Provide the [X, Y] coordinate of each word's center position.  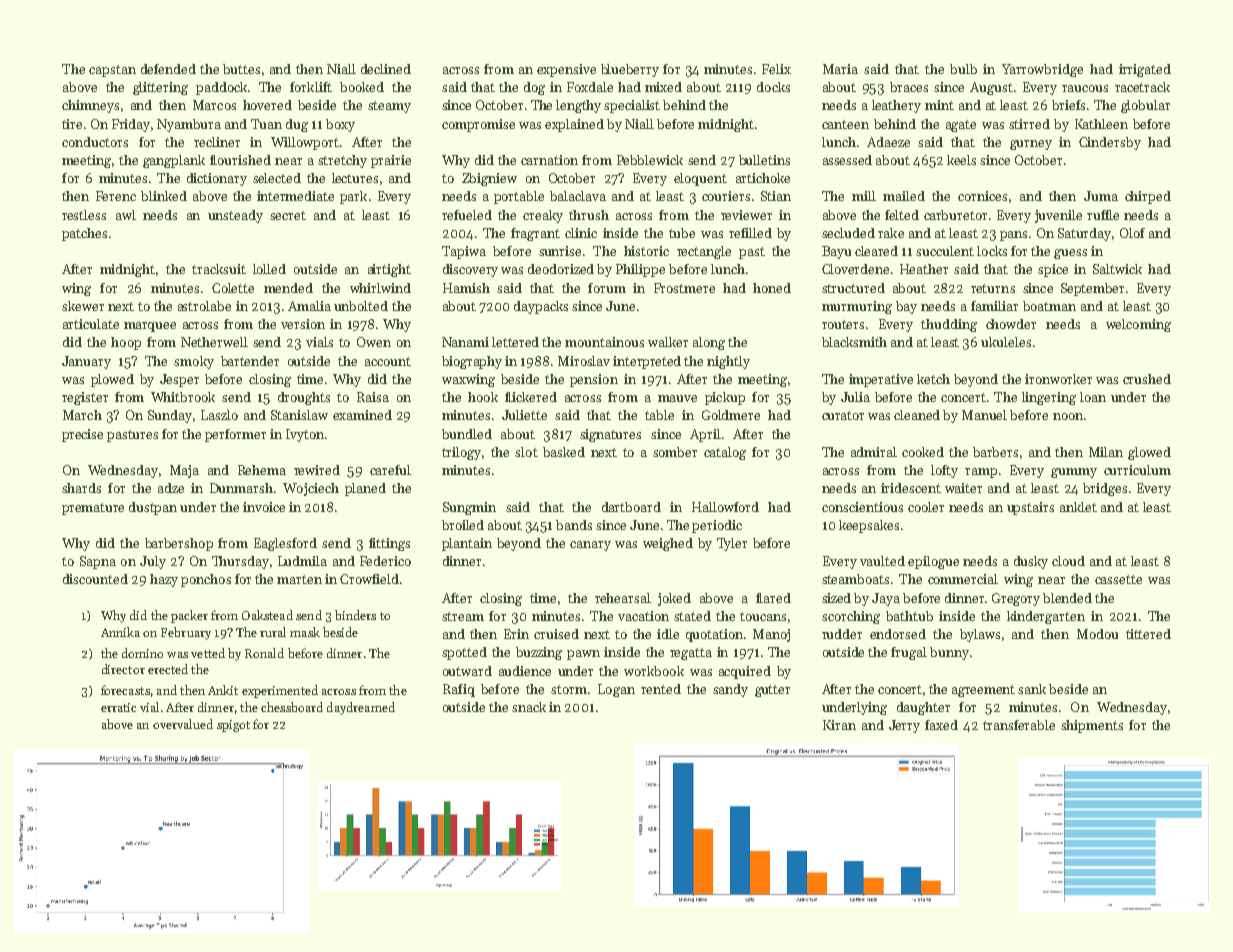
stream [463, 616]
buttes [241, 69]
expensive [566, 70]
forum [607, 288]
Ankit [223, 690]
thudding [949, 325]
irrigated [1145, 70]
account [388, 361]
